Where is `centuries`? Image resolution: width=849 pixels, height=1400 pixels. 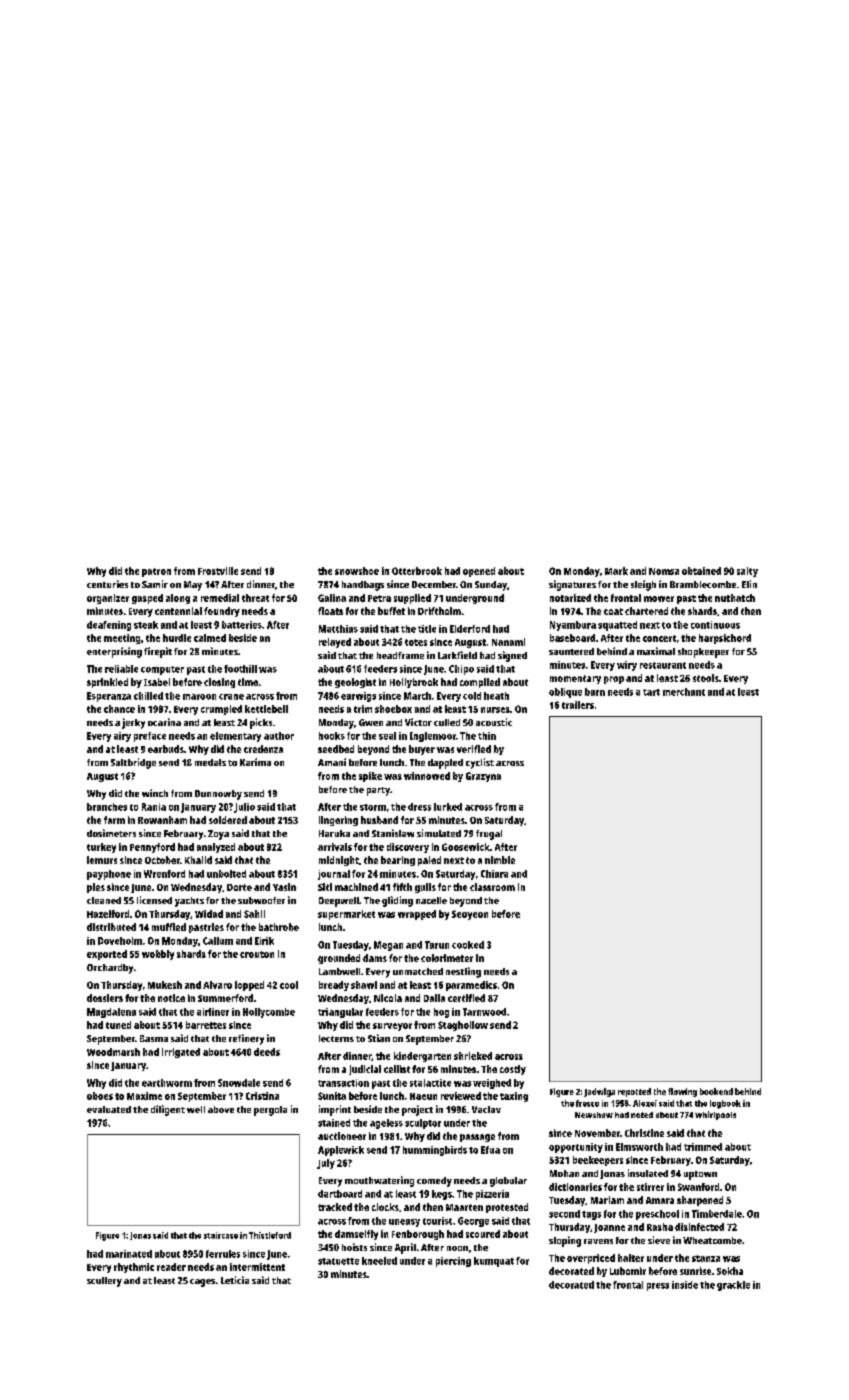
centuries is located at coordinates (107, 584).
